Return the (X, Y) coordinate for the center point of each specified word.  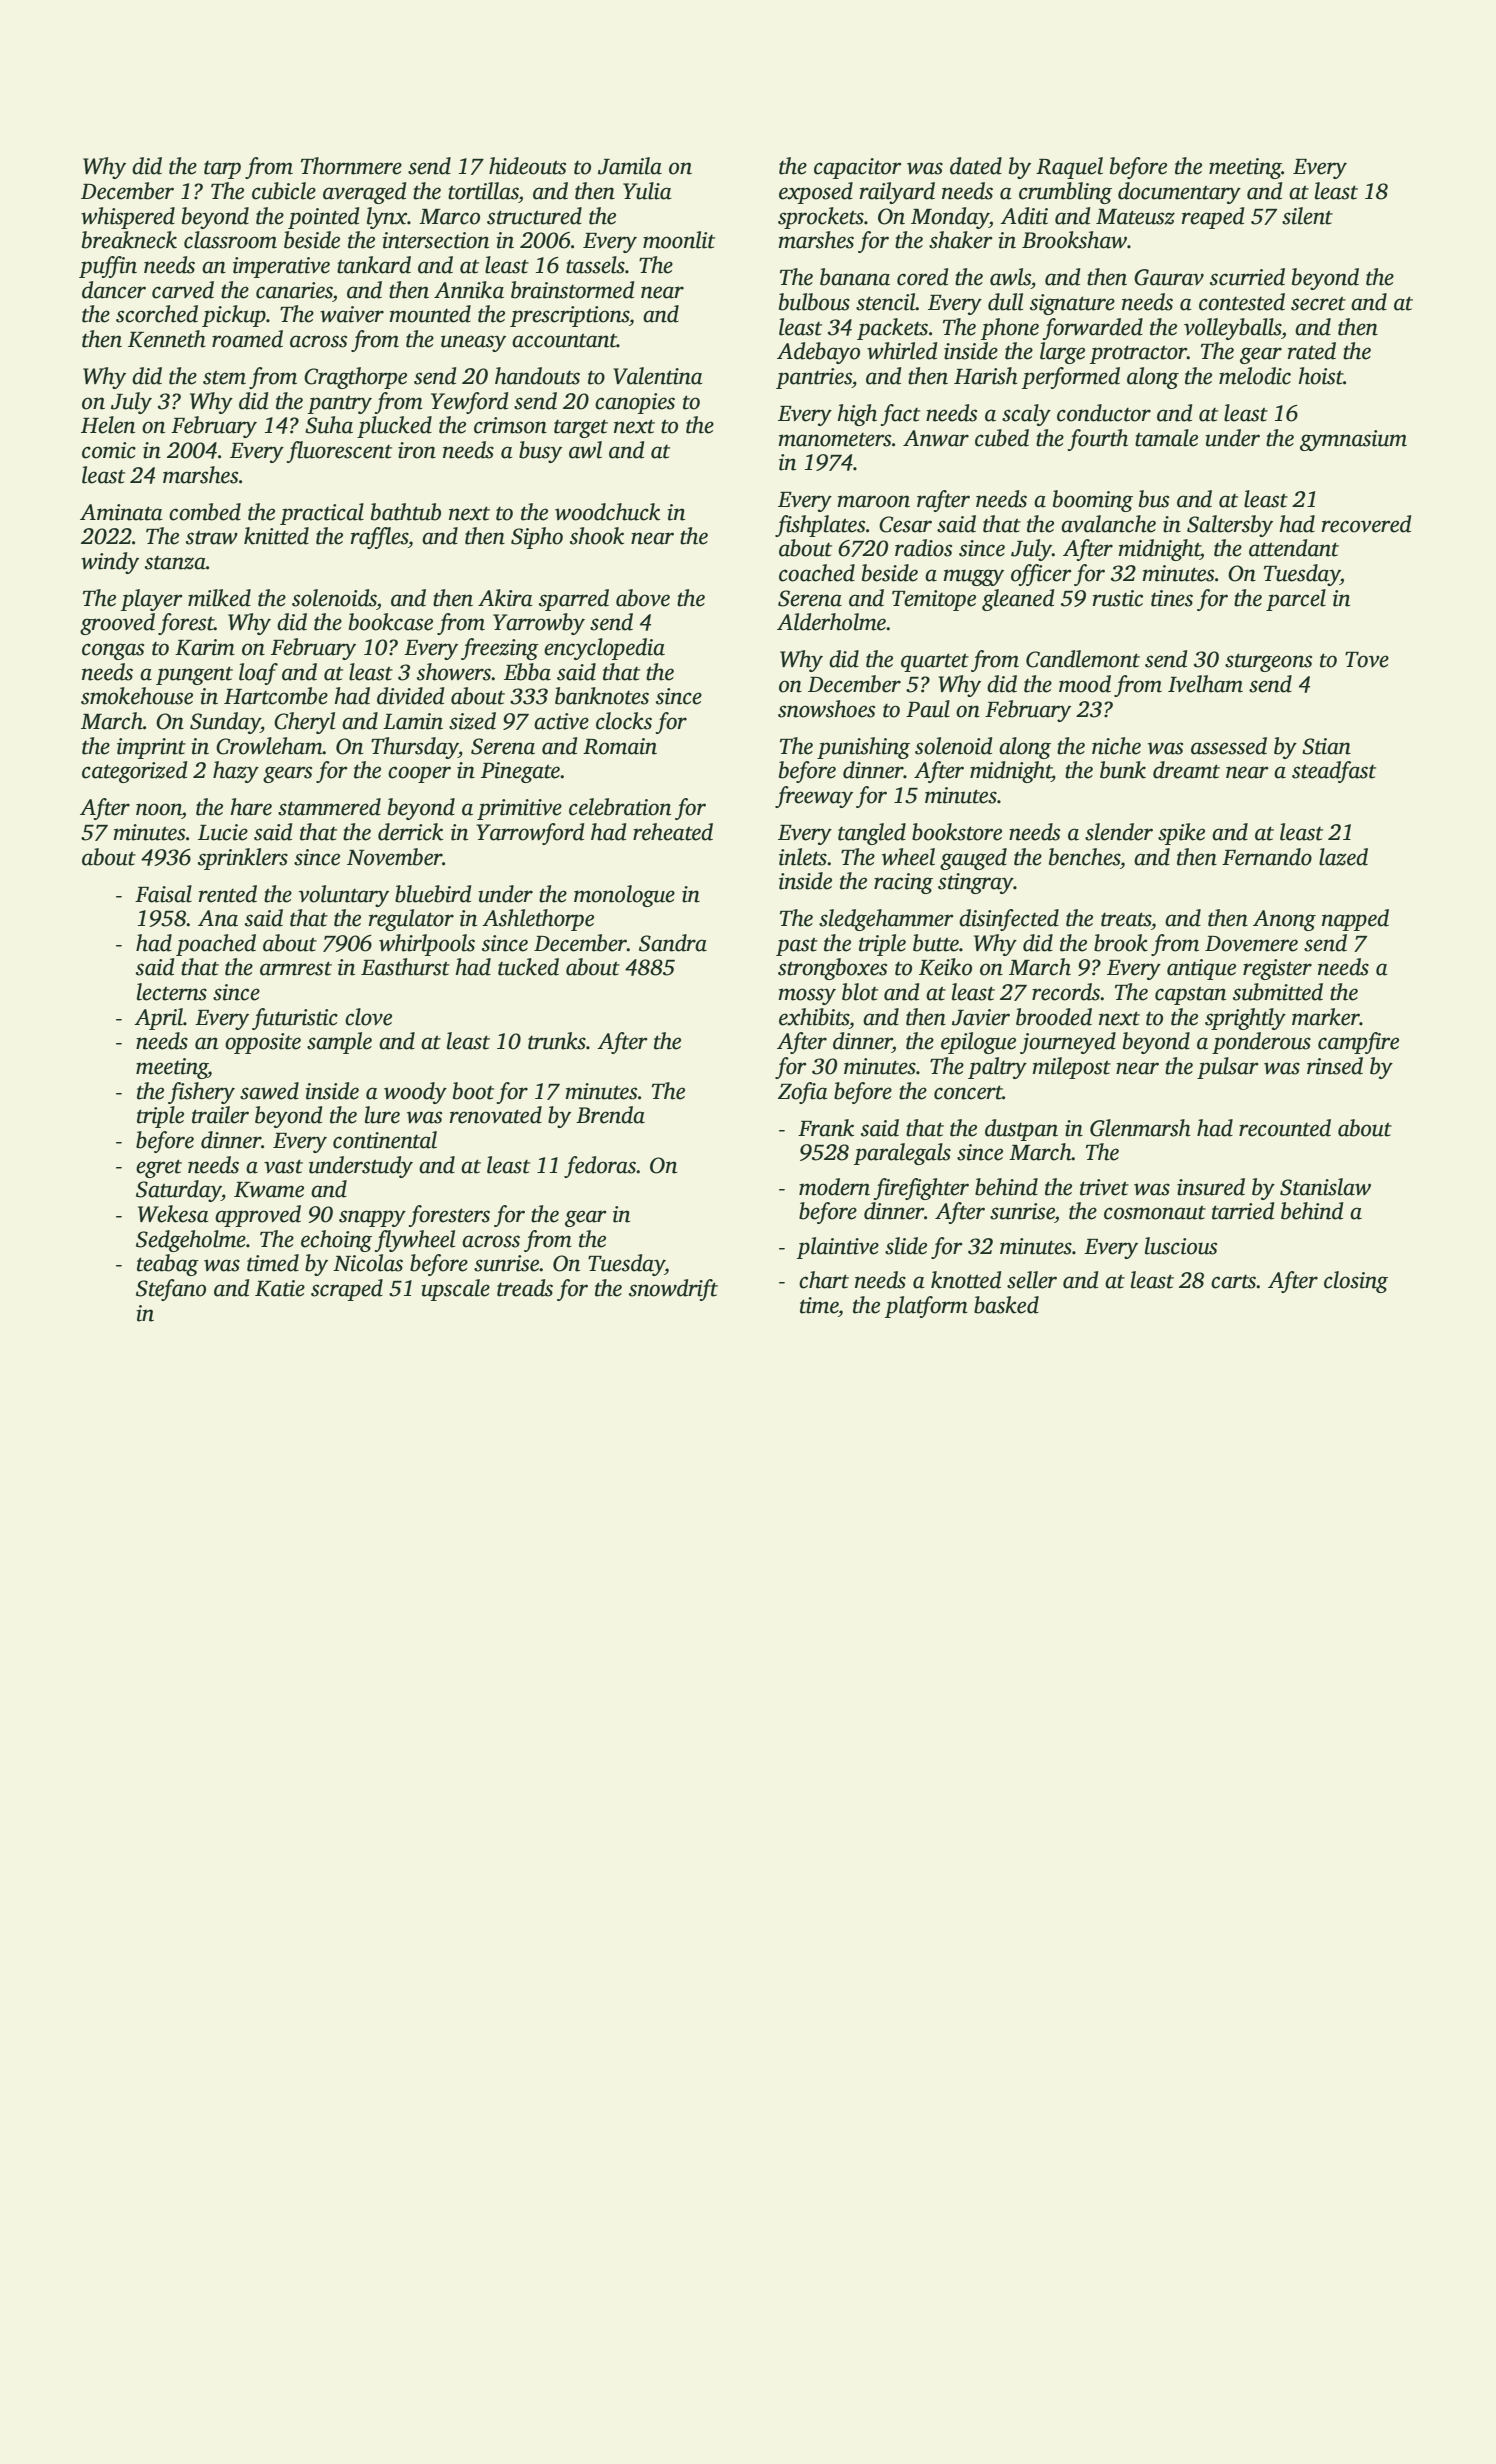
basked (1006, 1305)
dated (976, 166)
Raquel (1069, 168)
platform (926, 1307)
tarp (222, 170)
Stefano (171, 1290)
